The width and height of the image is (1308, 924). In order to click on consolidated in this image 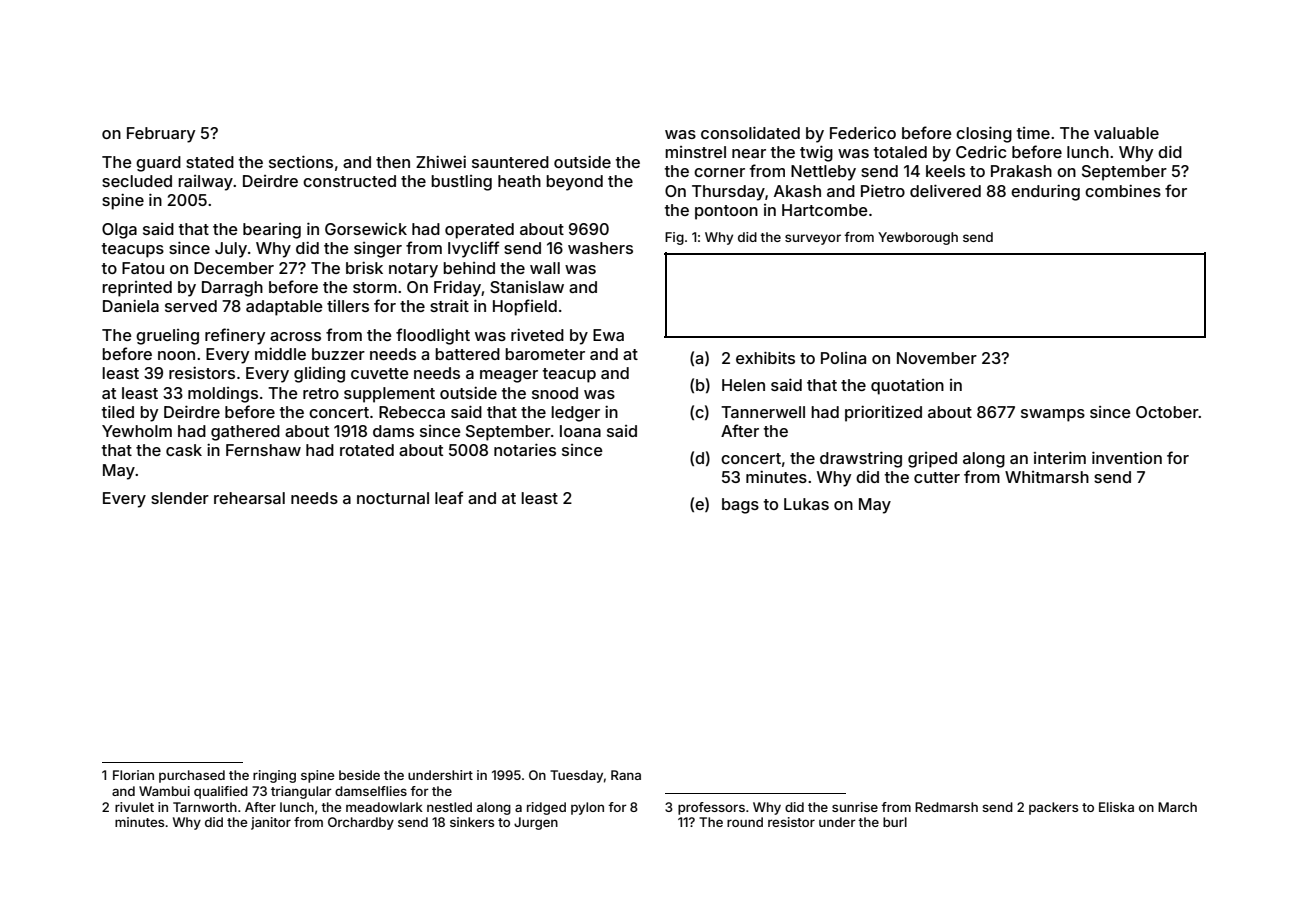, I will do `click(750, 132)`.
